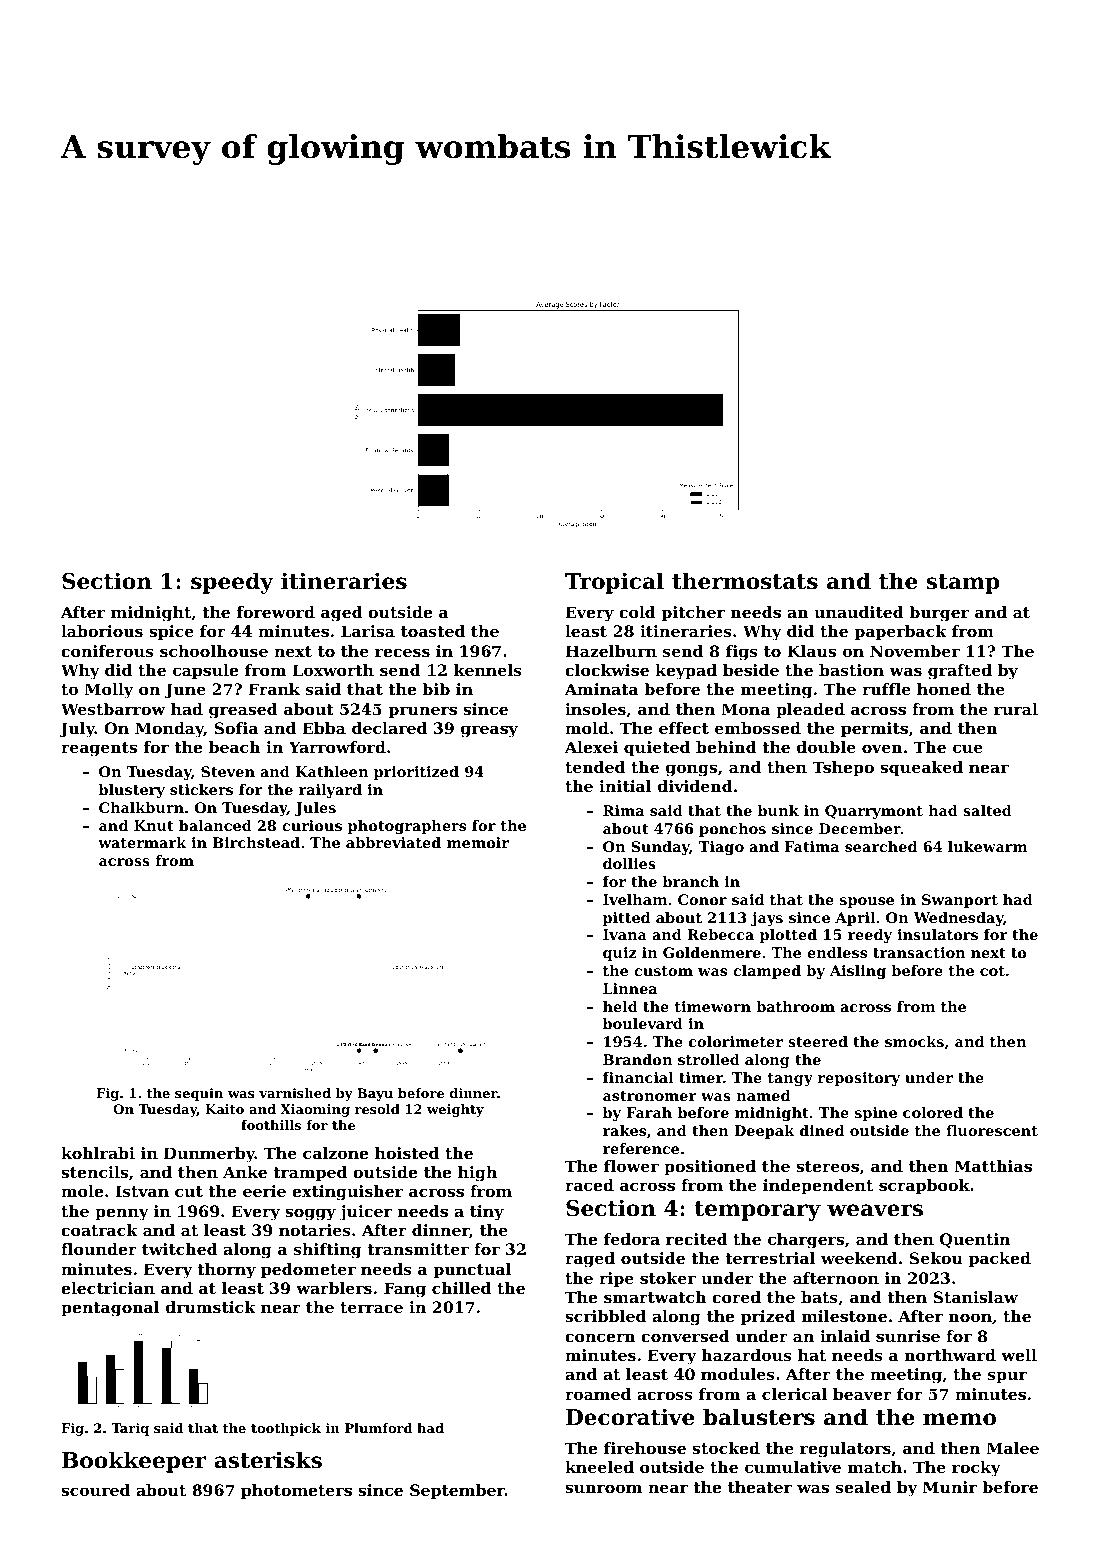 Image resolution: width=1101 pixels, height=1557 pixels. I want to click on Bookkeeper, so click(134, 1462).
